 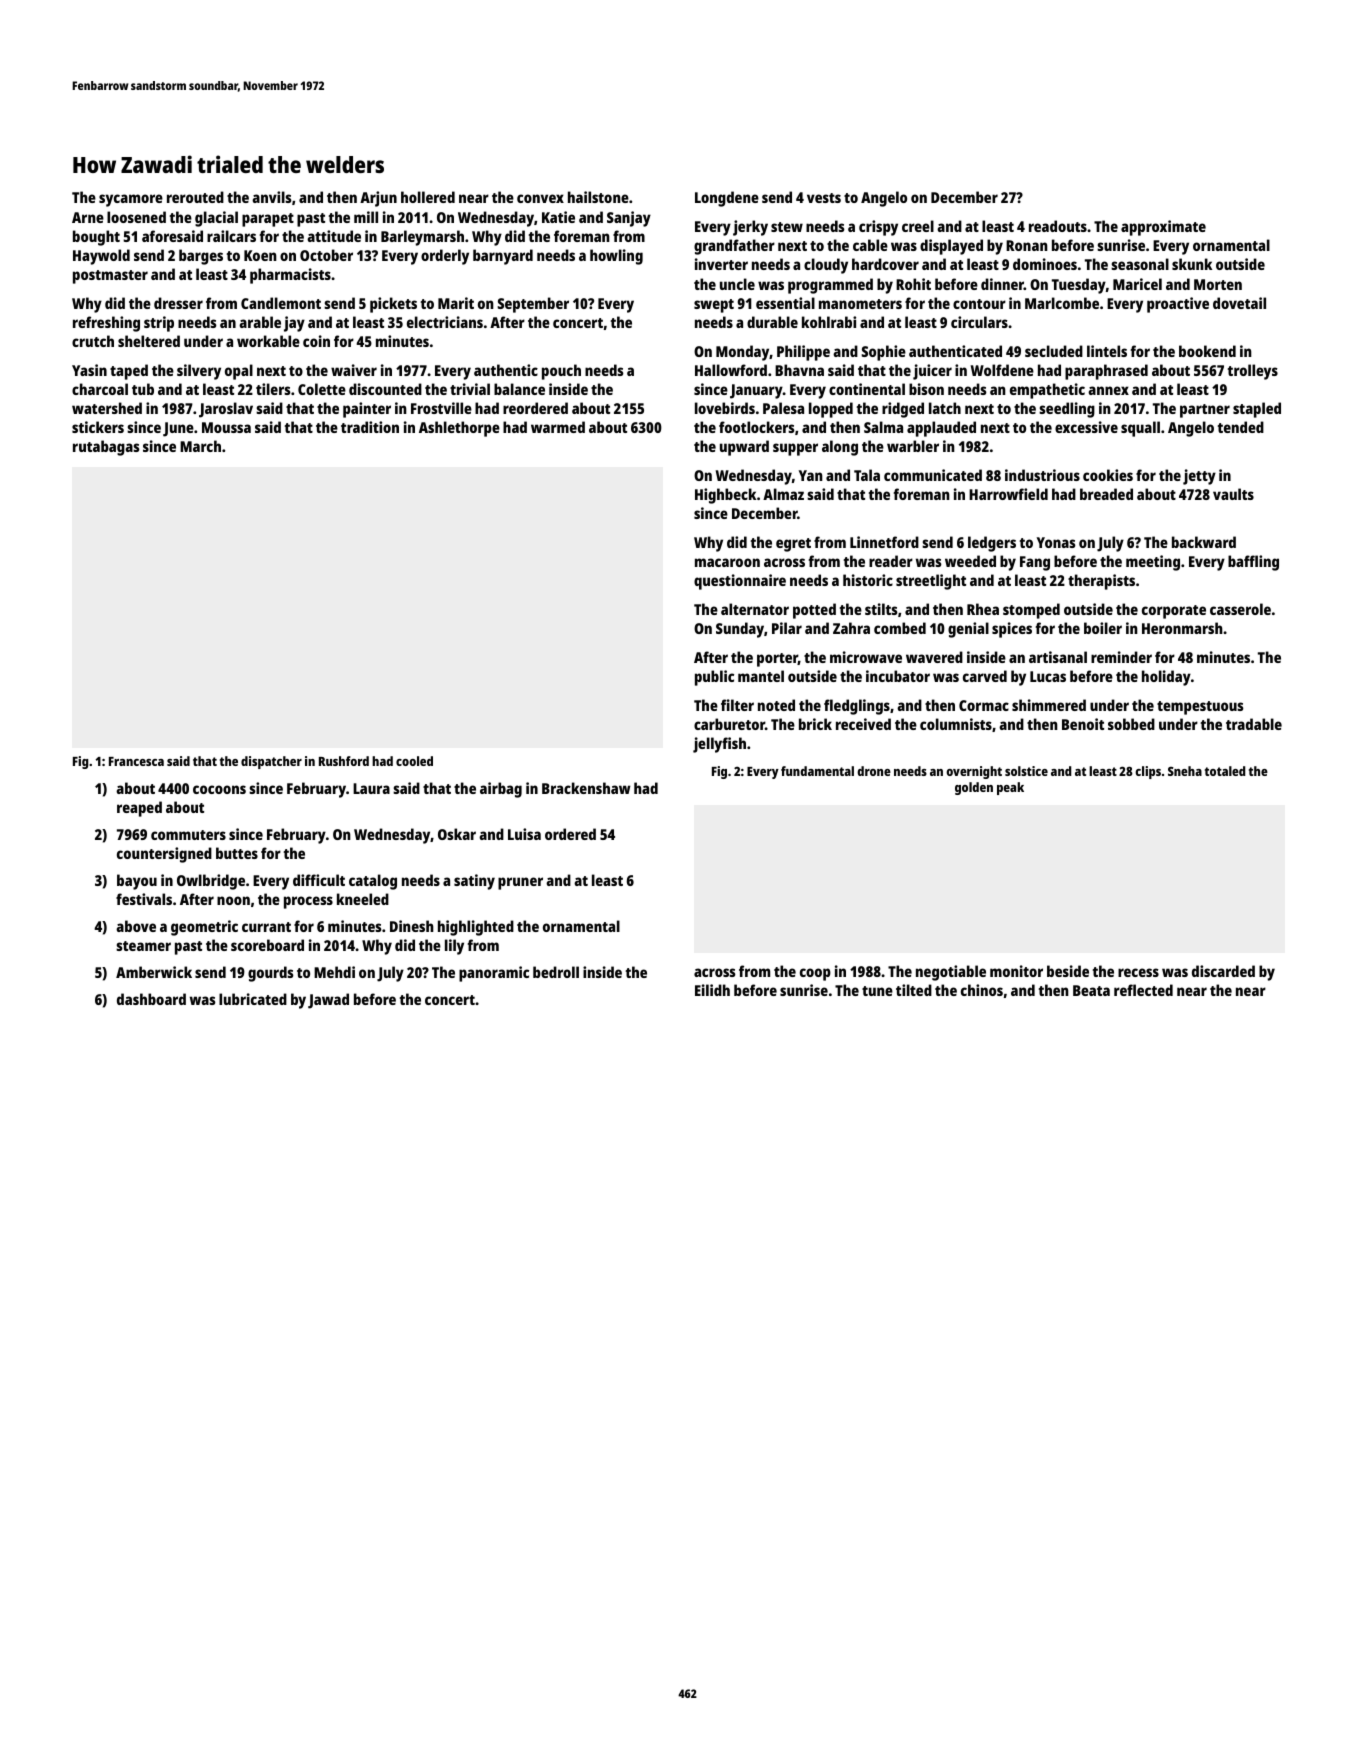 I want to click on discounted, so click(x=385, y=389).
